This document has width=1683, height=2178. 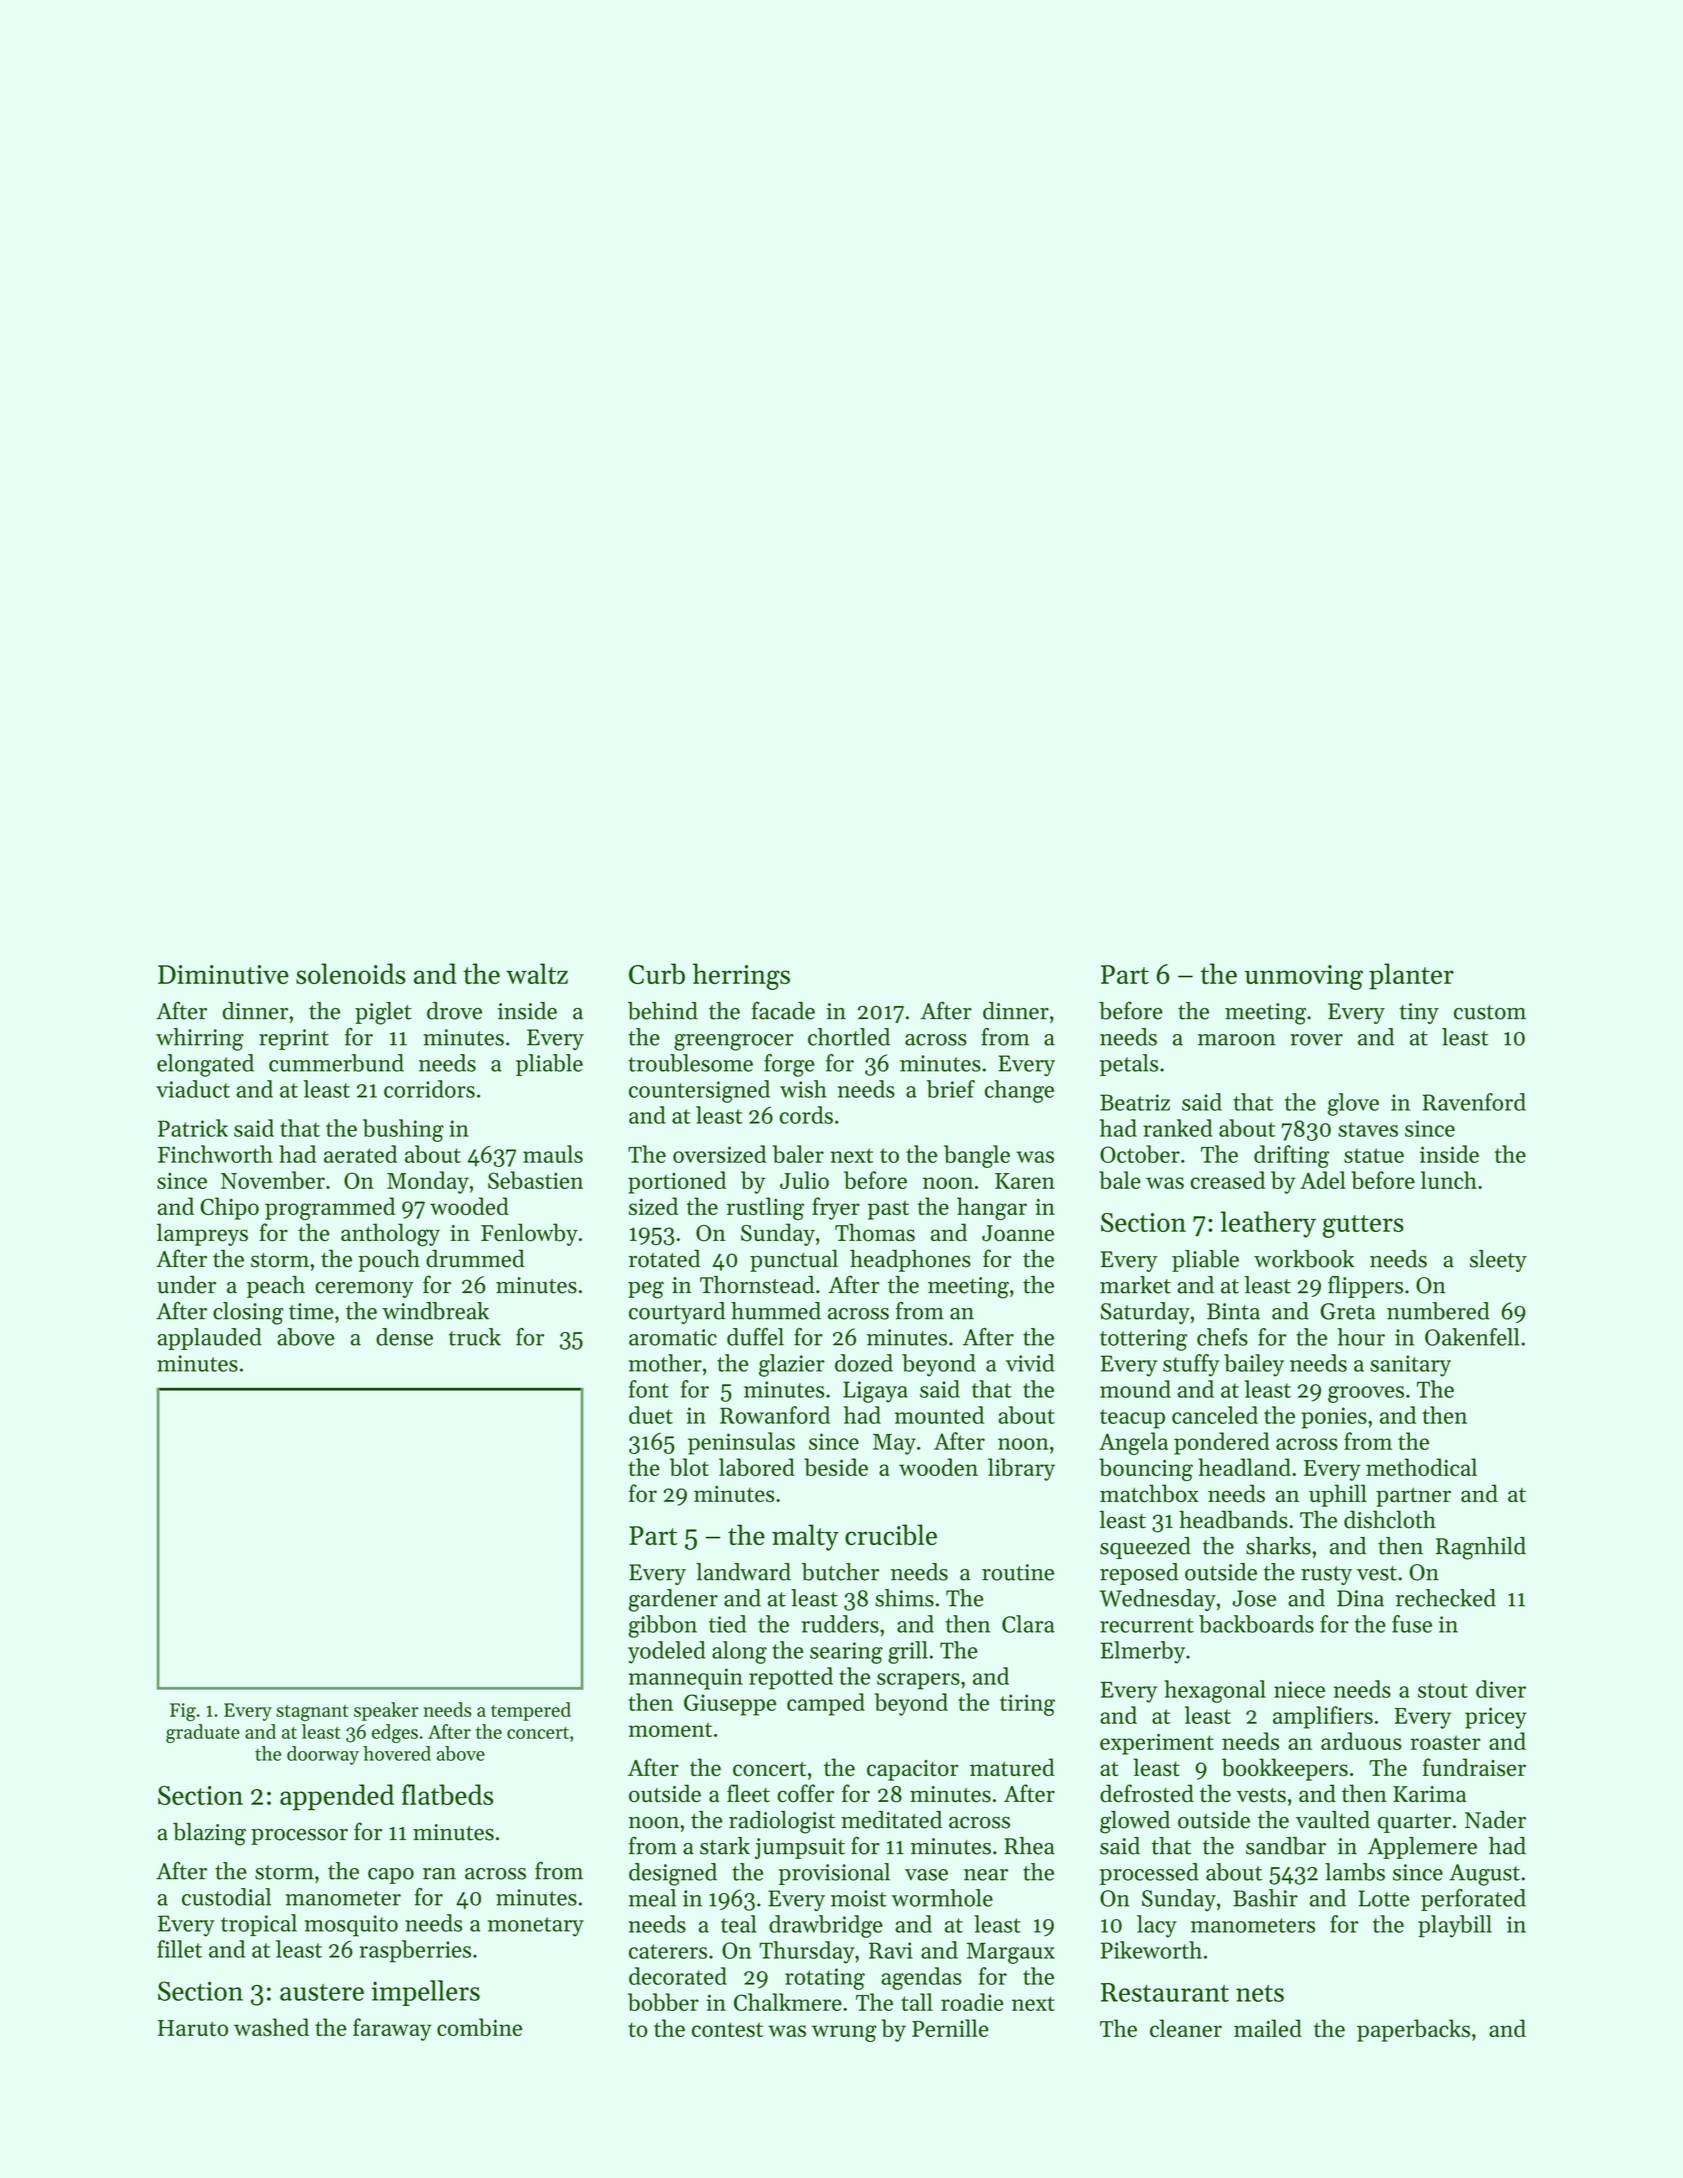 I want to click on maroon, so click(x=1237, y=1040).
